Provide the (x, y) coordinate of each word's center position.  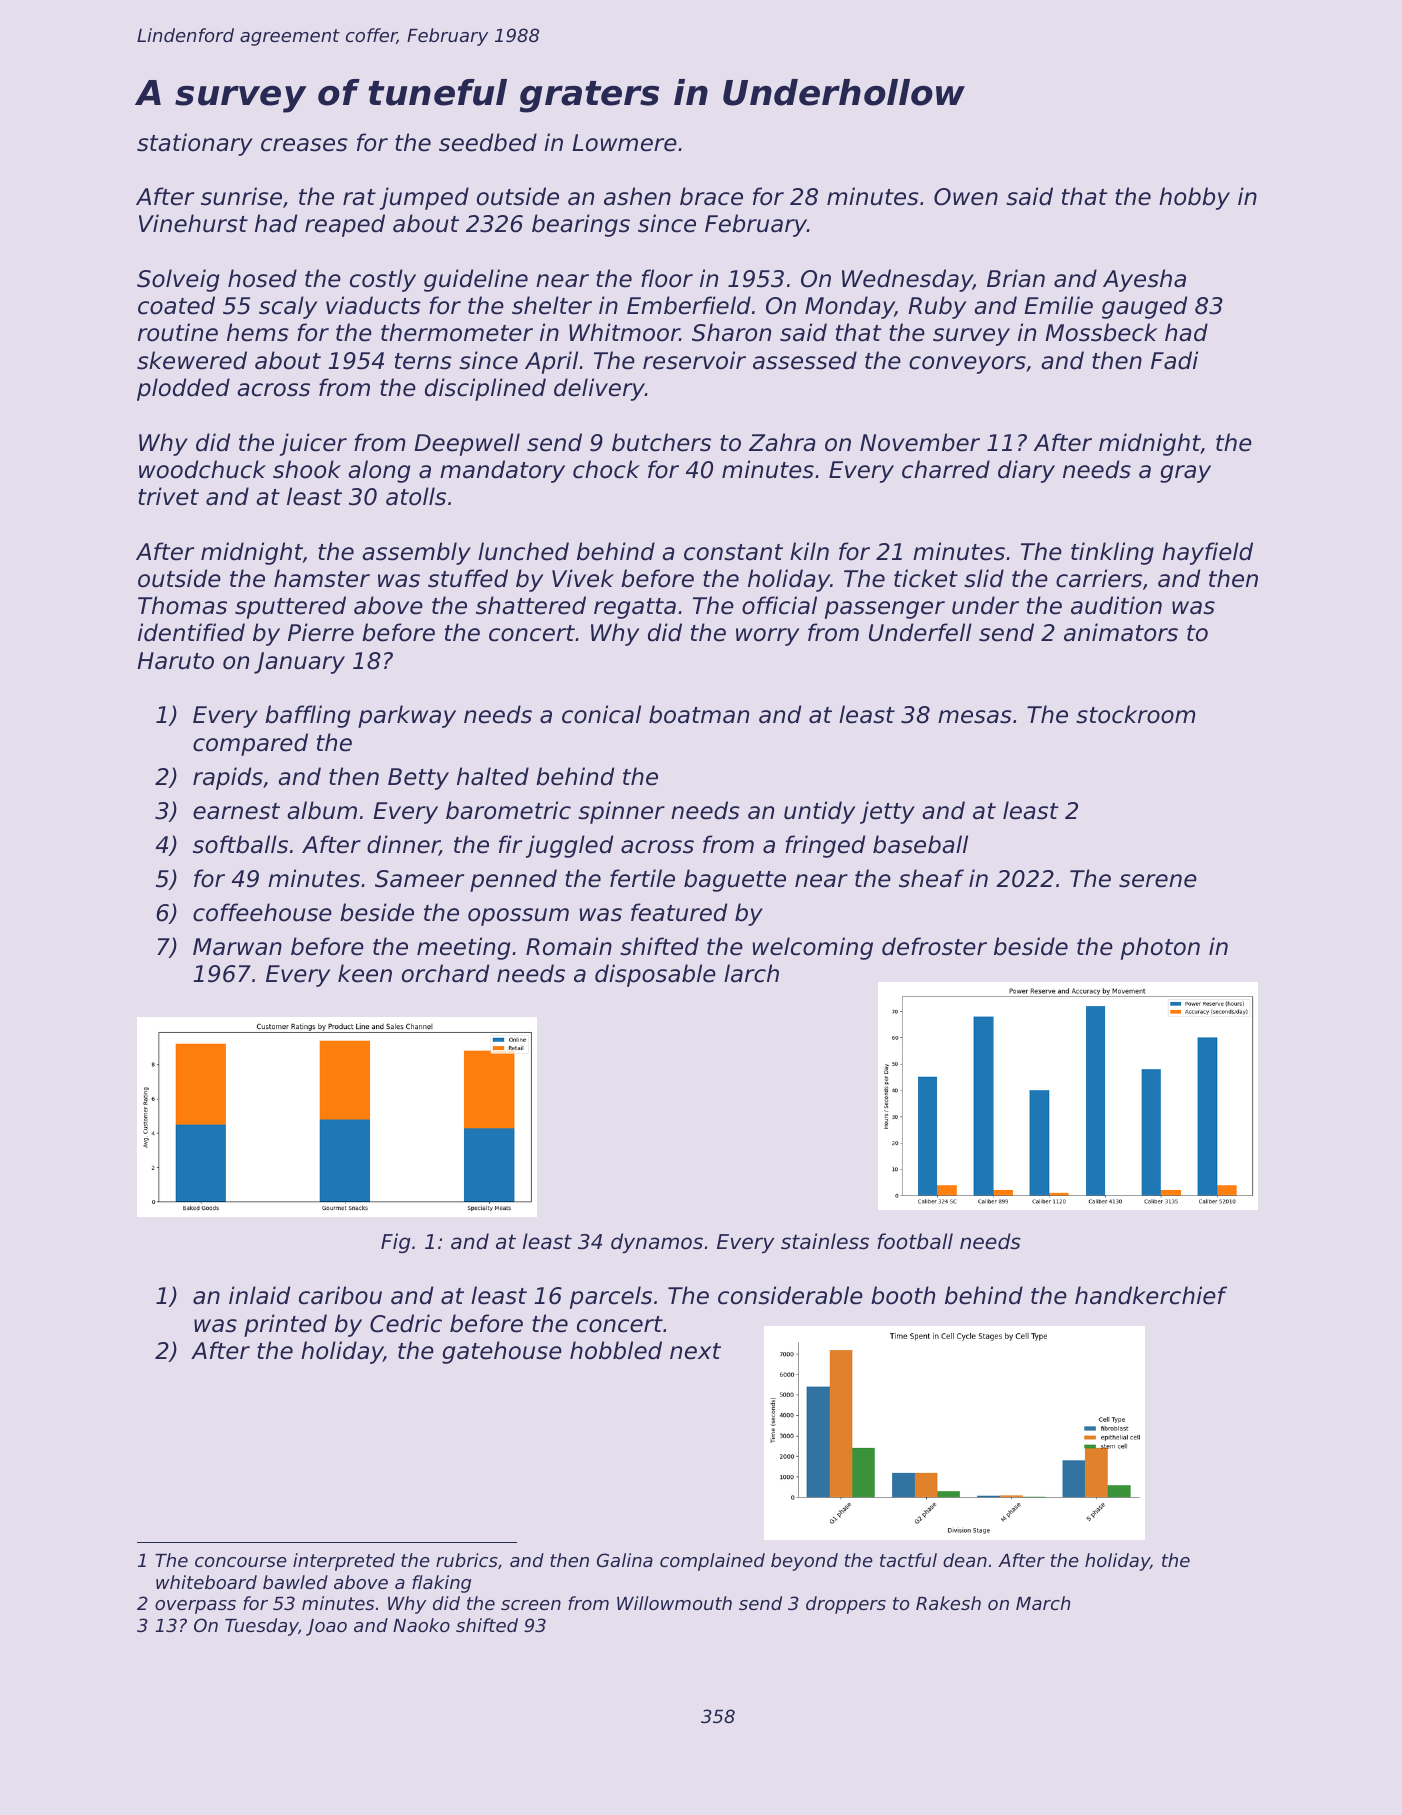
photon (1160, 948)
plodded (183, 389)
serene (1158, 881)
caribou (340, 1295)
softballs (240, 844)
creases (304, 145)
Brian (1016, 278)
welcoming (813, 948)
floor (667, 278)
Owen (966, 197)
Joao (326, 1627)
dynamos (657, 1243)
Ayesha (1144, 280)
